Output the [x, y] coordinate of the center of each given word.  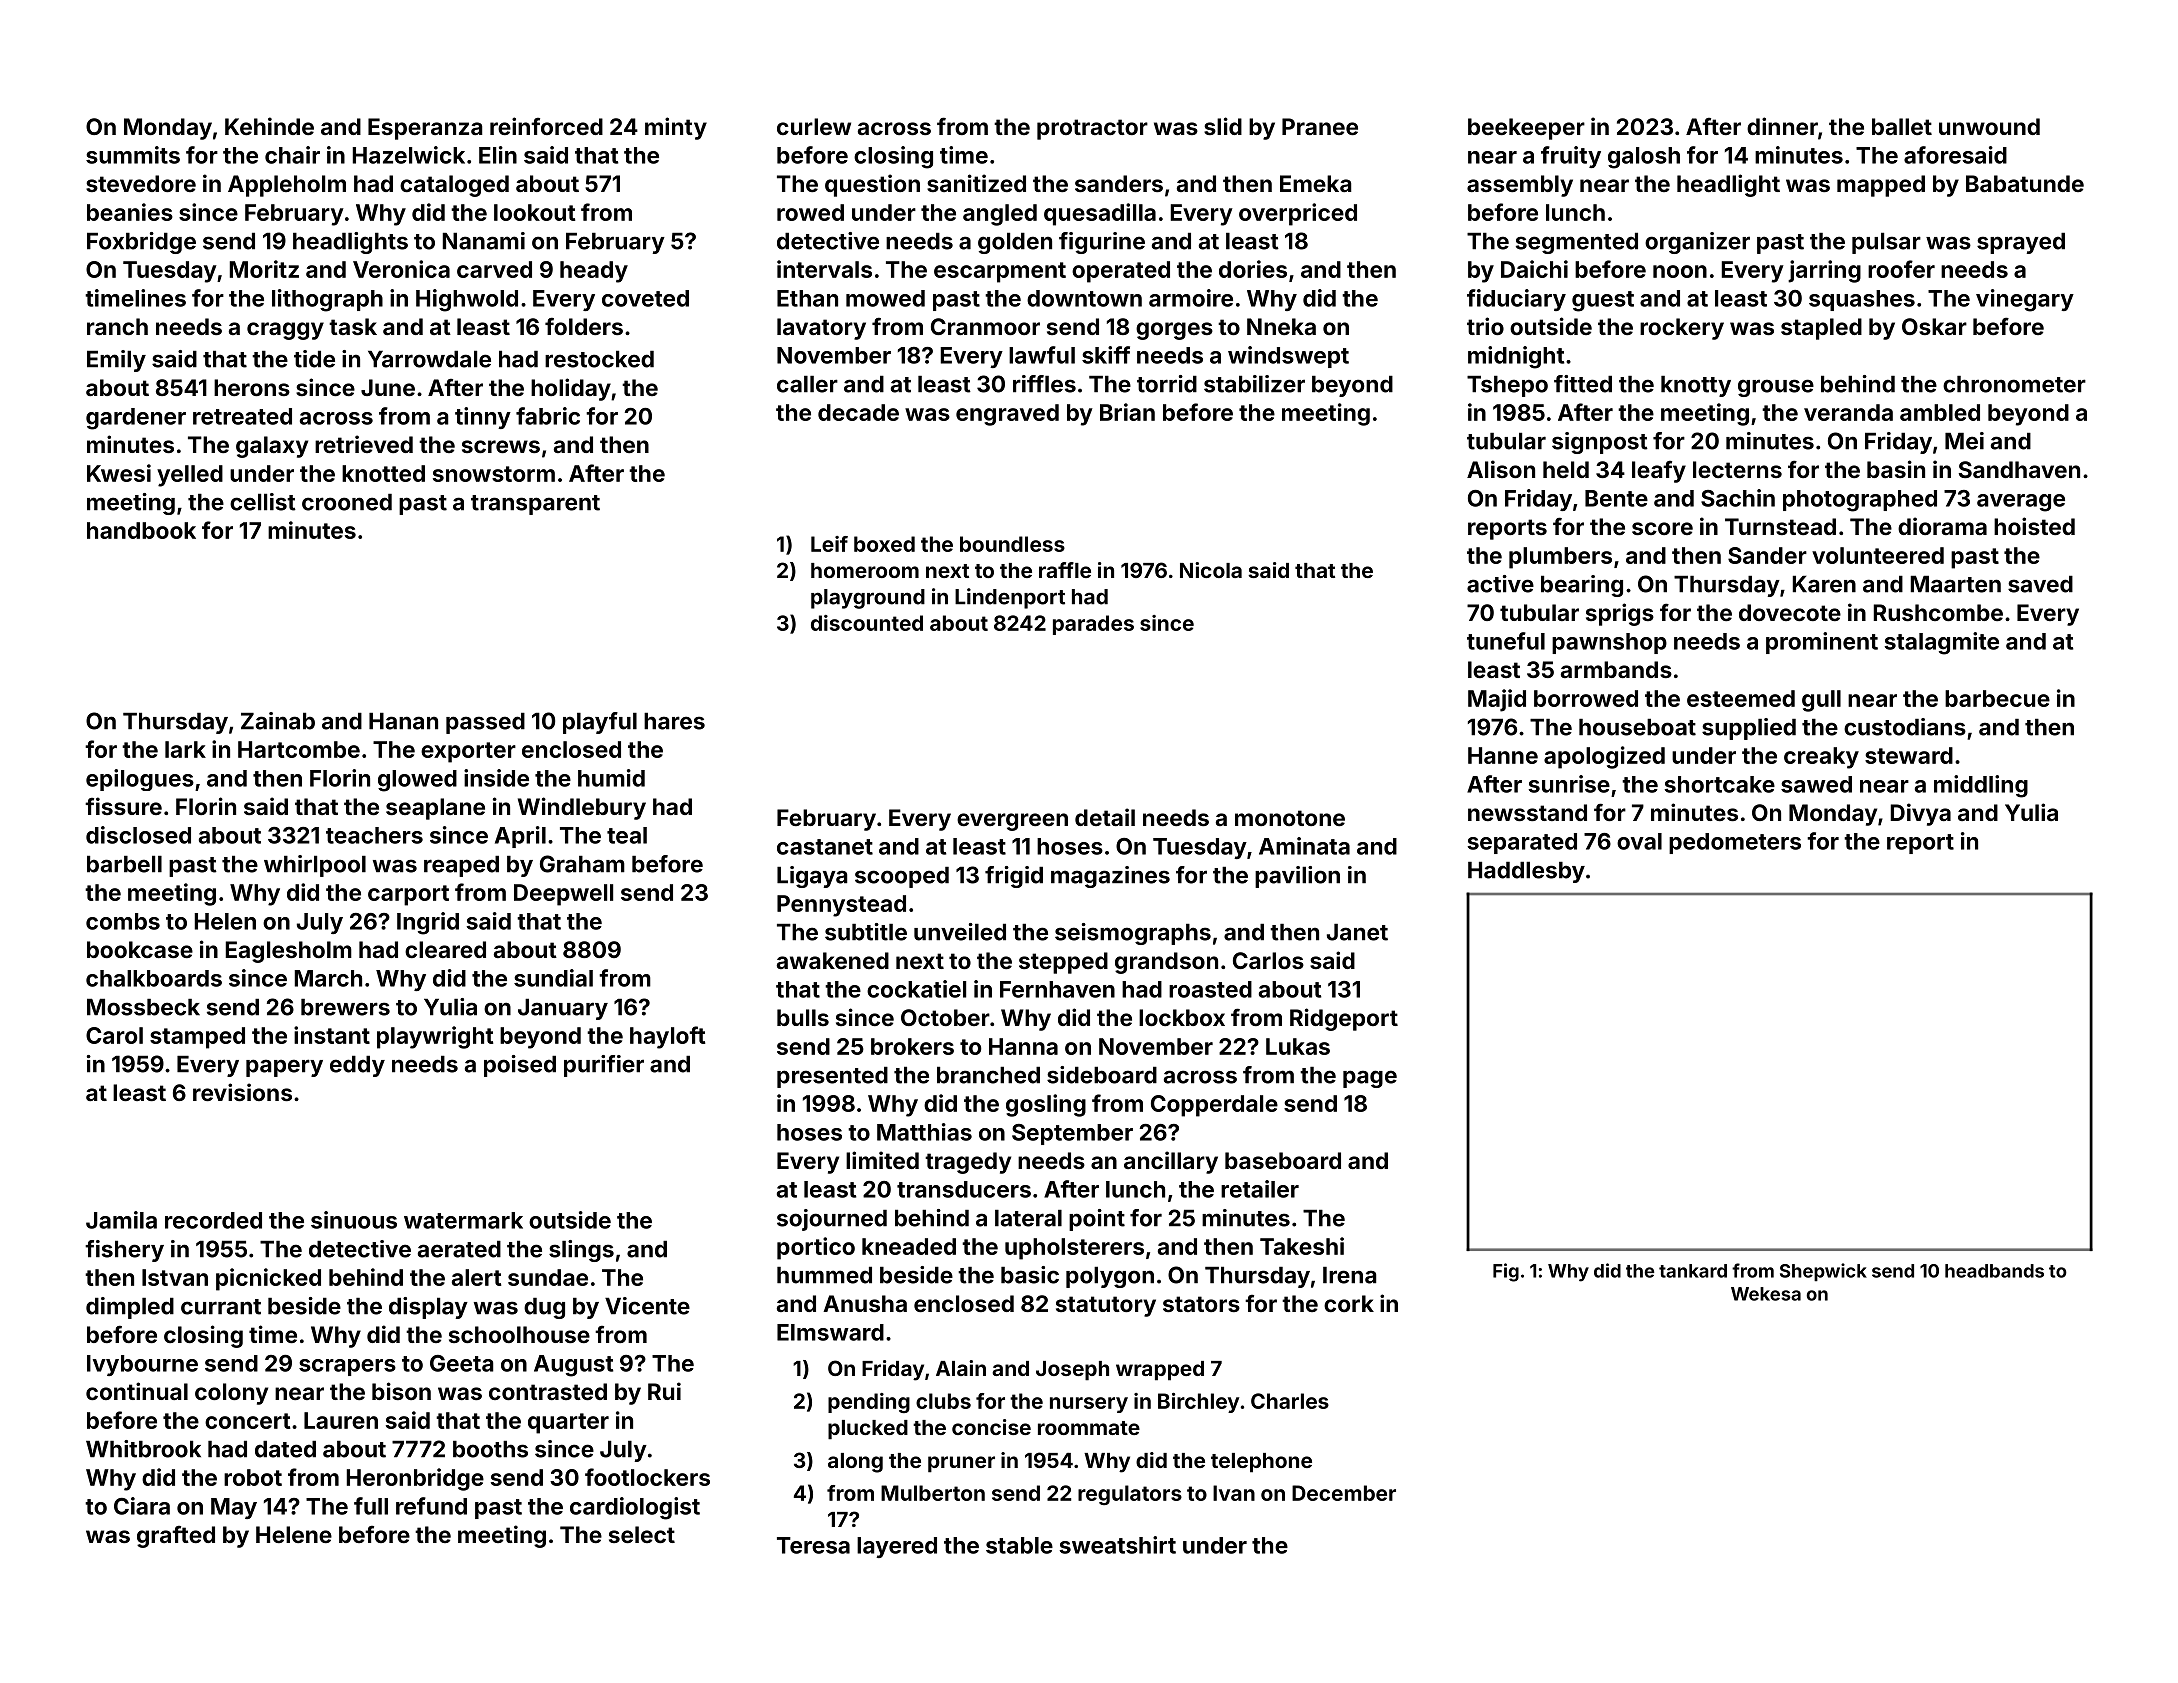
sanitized [976, 183]
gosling [1046, 1105]
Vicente [647, 1306]
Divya [1920, 814]
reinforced [546, 126]
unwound [1989, 126]
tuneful [1506, 641]
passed [485, 723]
